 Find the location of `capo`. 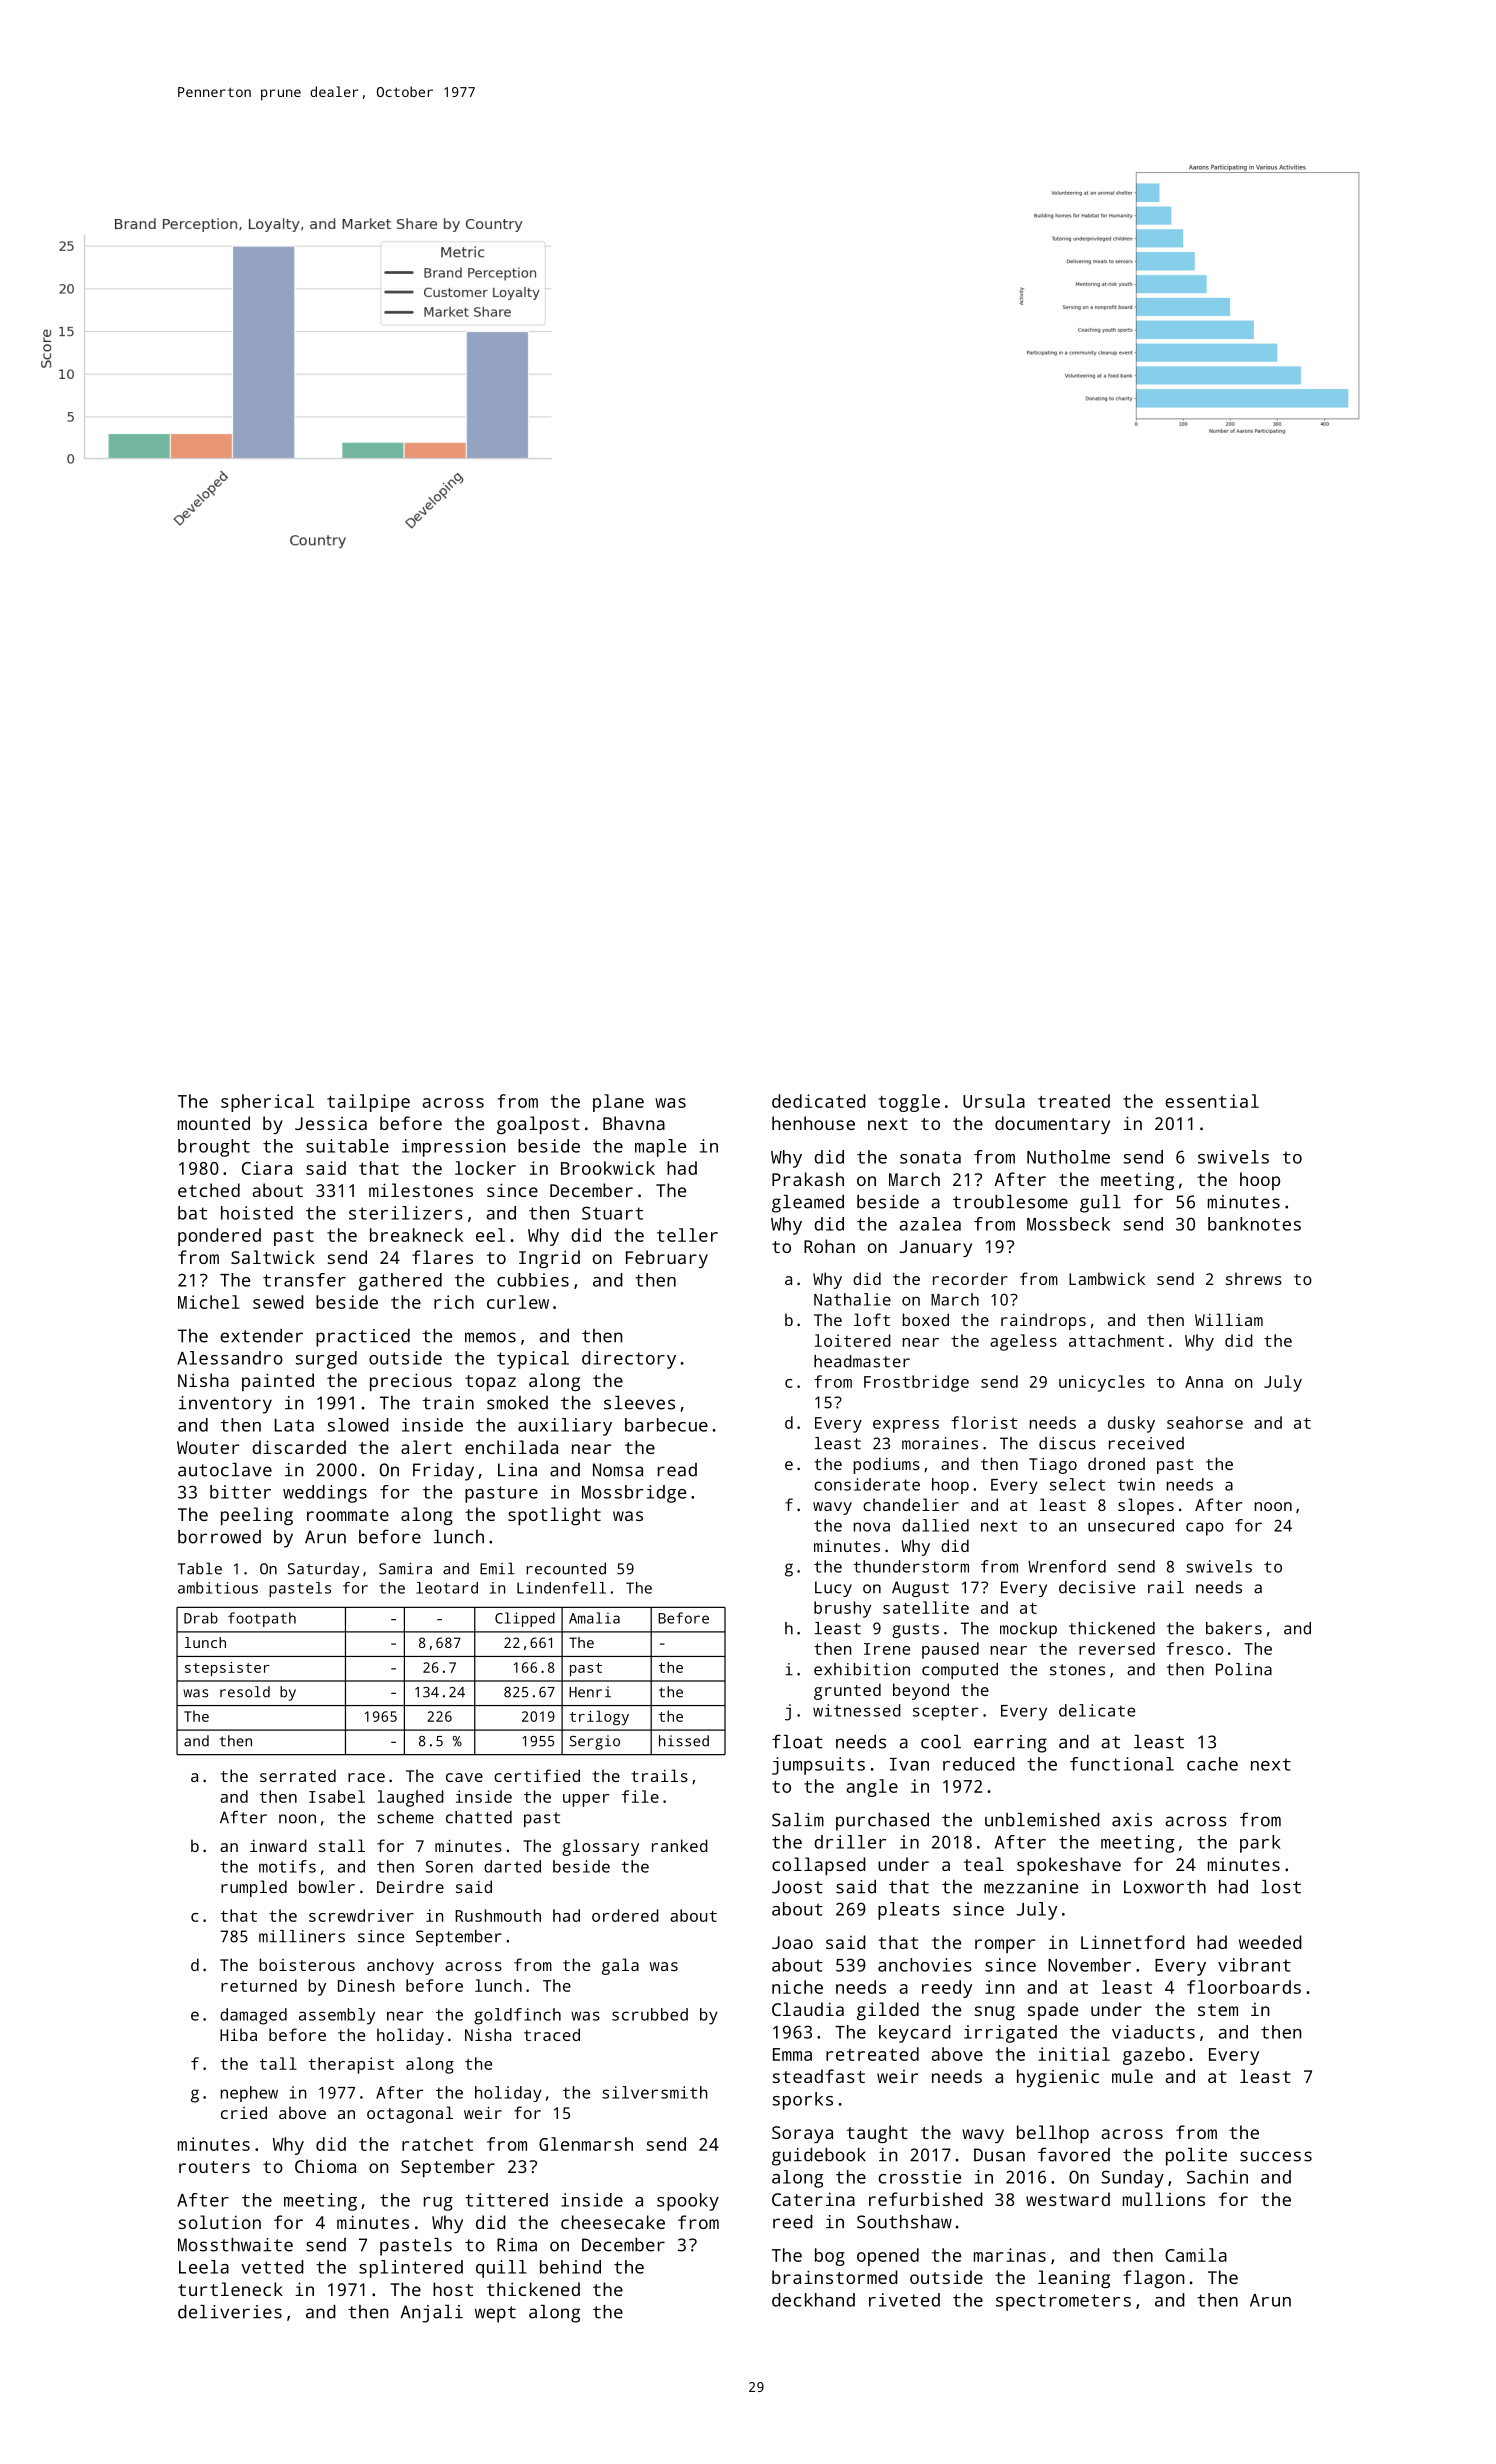

capo is located at coordinates (1205, 1529).
